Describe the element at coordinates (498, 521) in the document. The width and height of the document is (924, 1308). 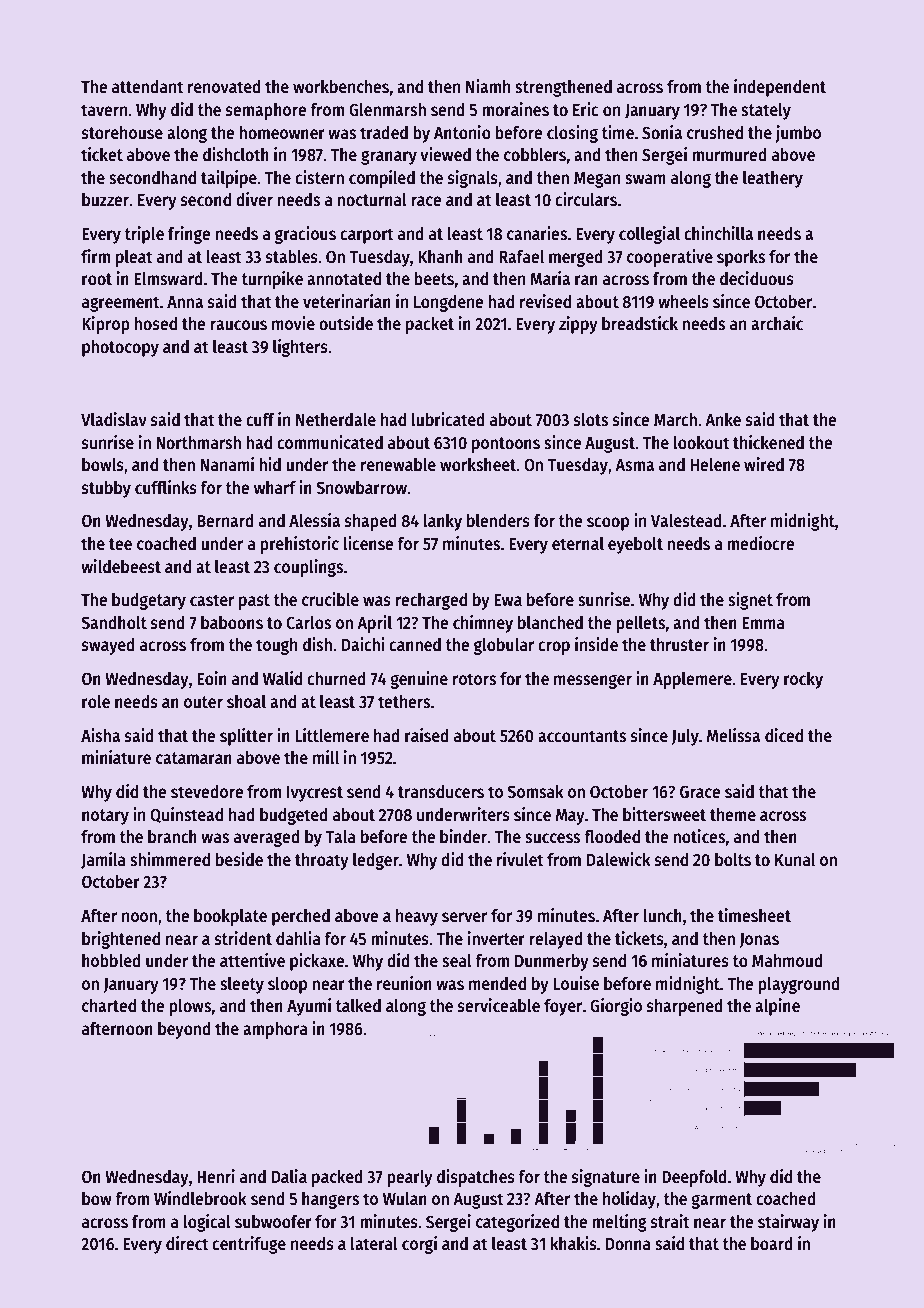
I see `blenders` at that location.
